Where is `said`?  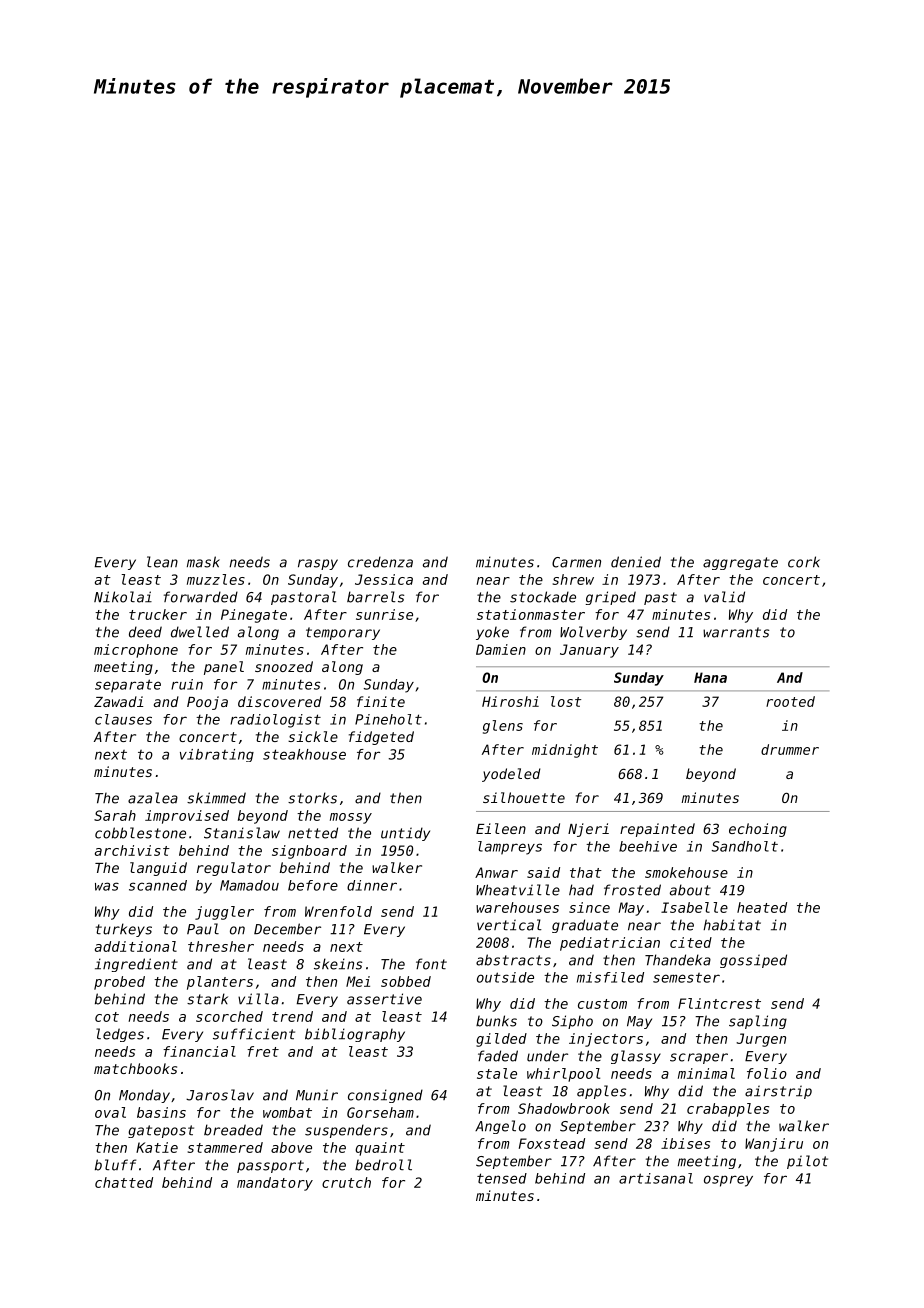
said is located at coordinates (543, 872).
